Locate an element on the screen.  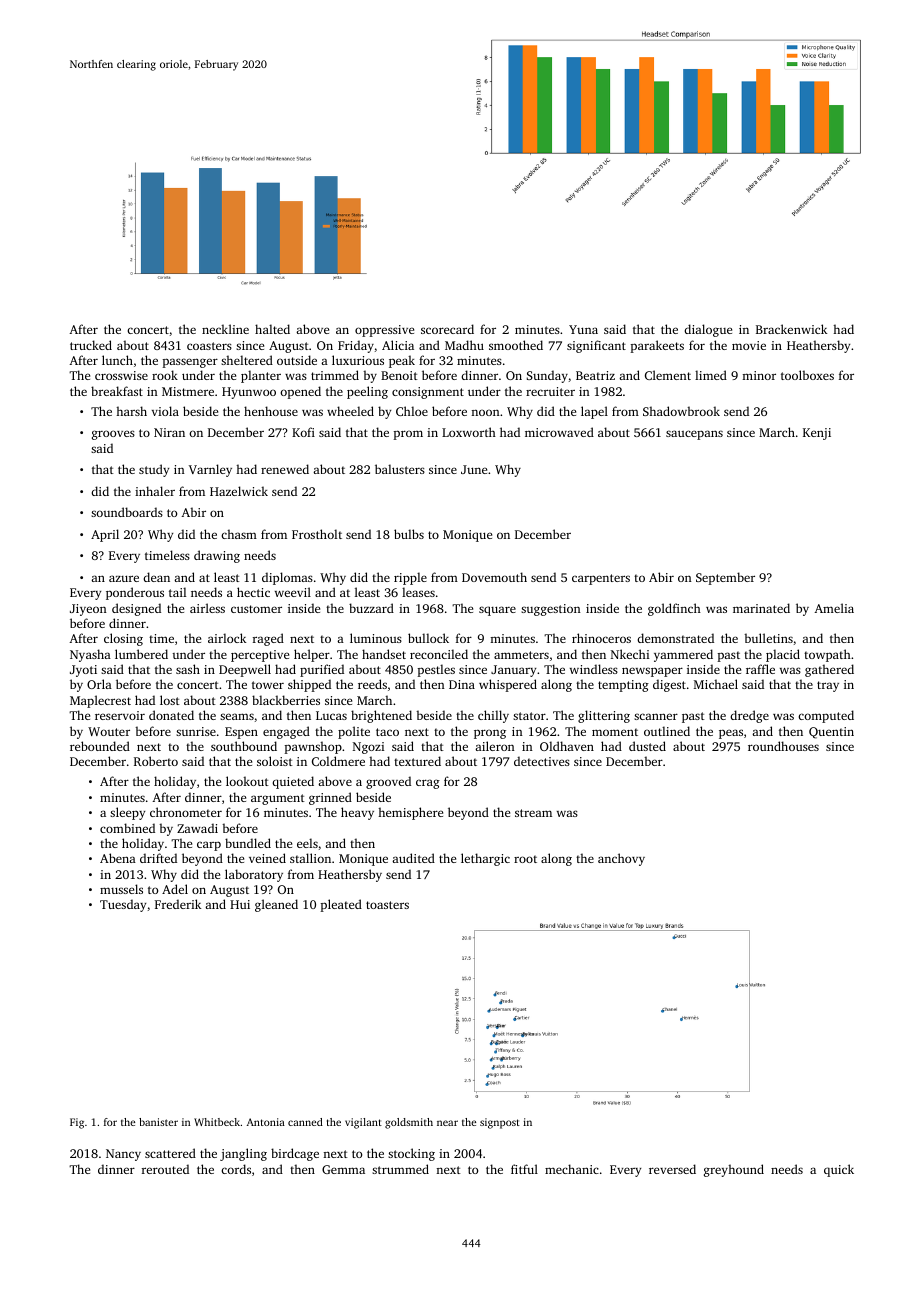
trucked is located at coordinates (91, 345).
